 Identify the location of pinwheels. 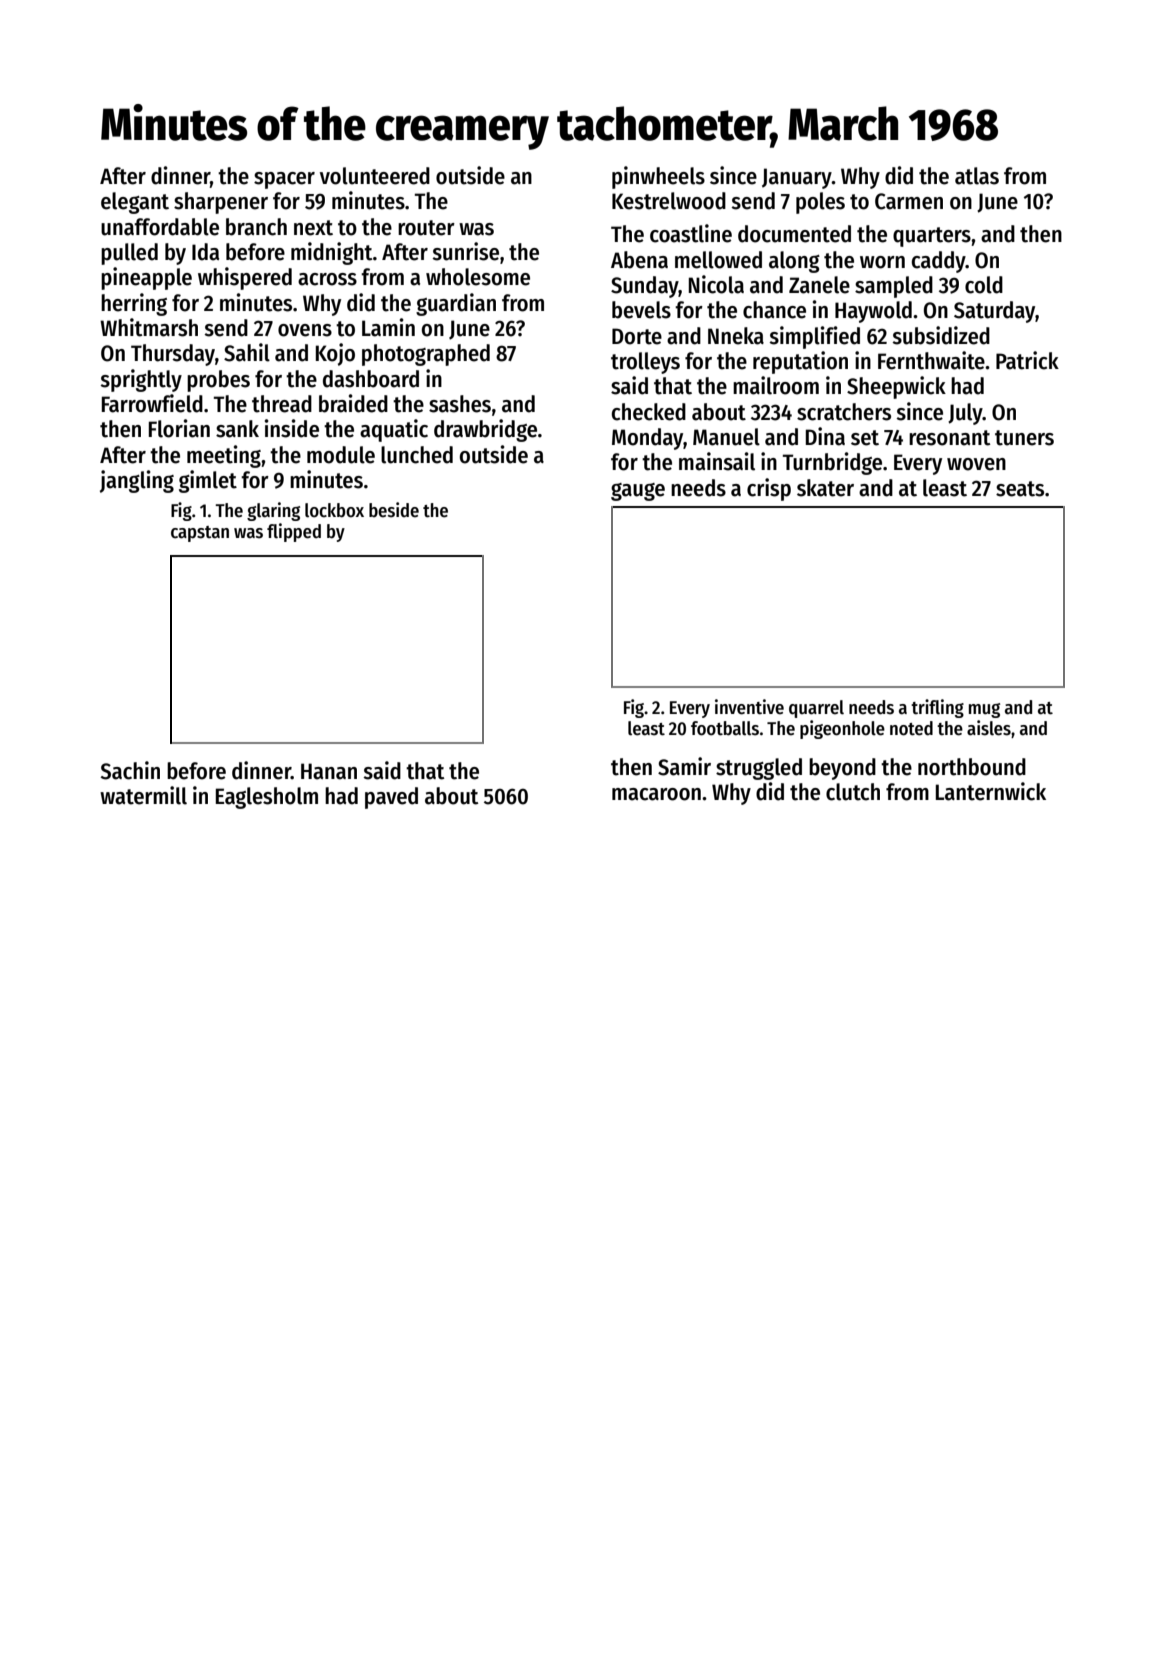
(658, 177).
